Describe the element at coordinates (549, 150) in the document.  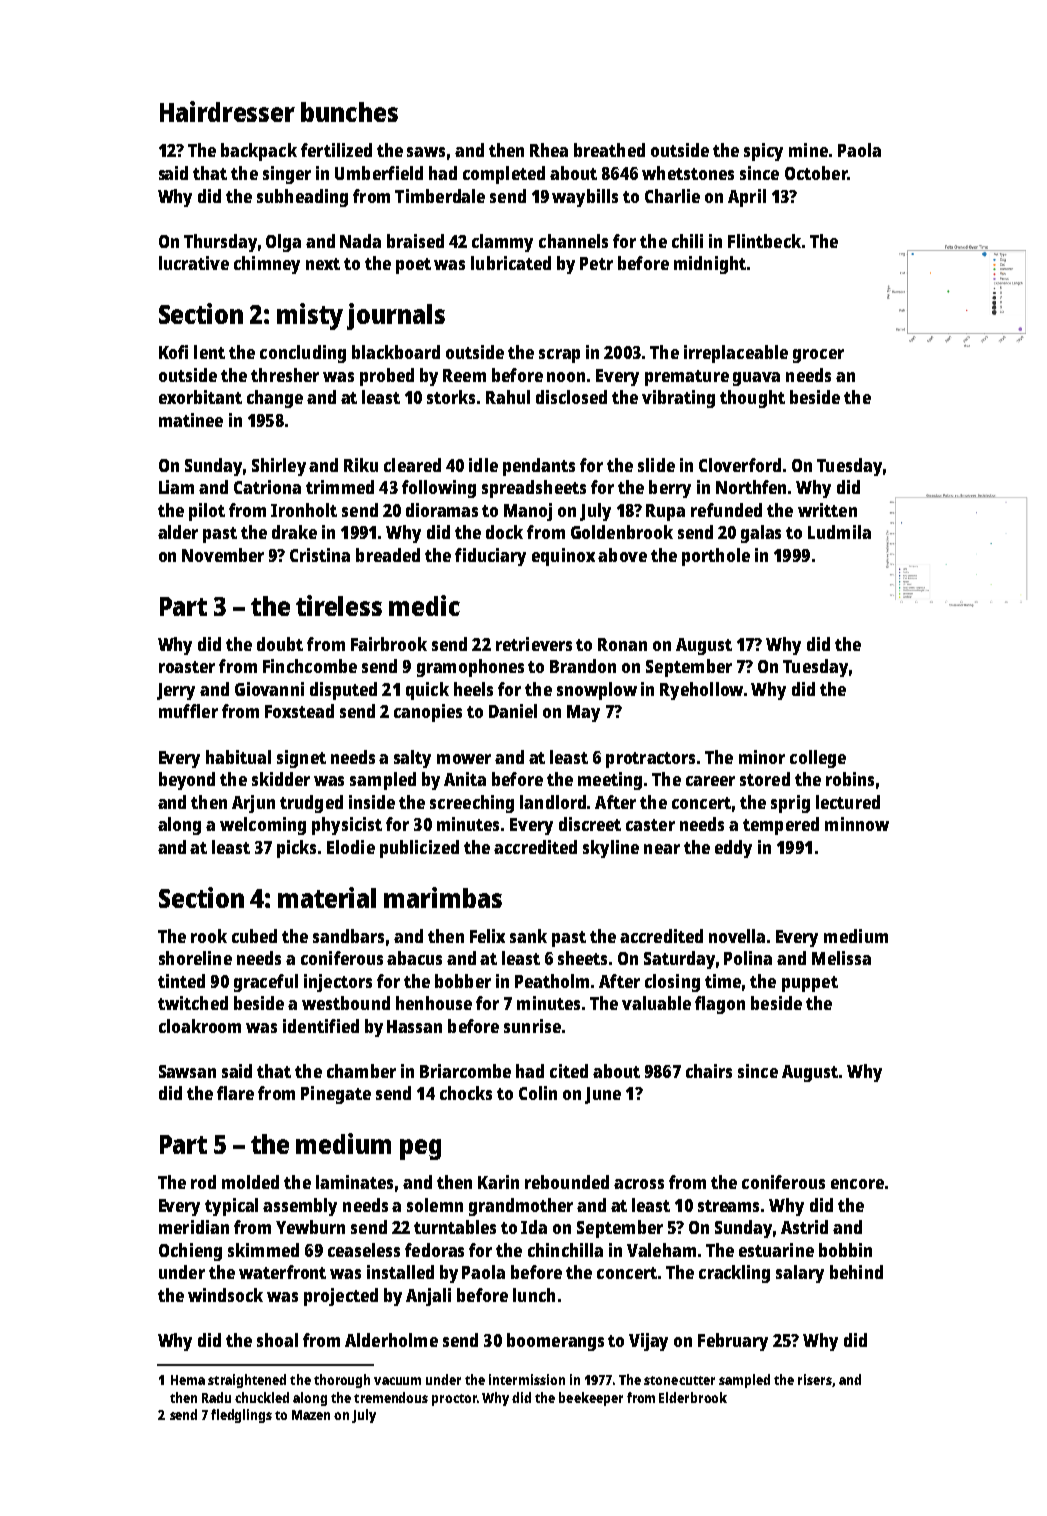
I see `Rhea` at that location.
